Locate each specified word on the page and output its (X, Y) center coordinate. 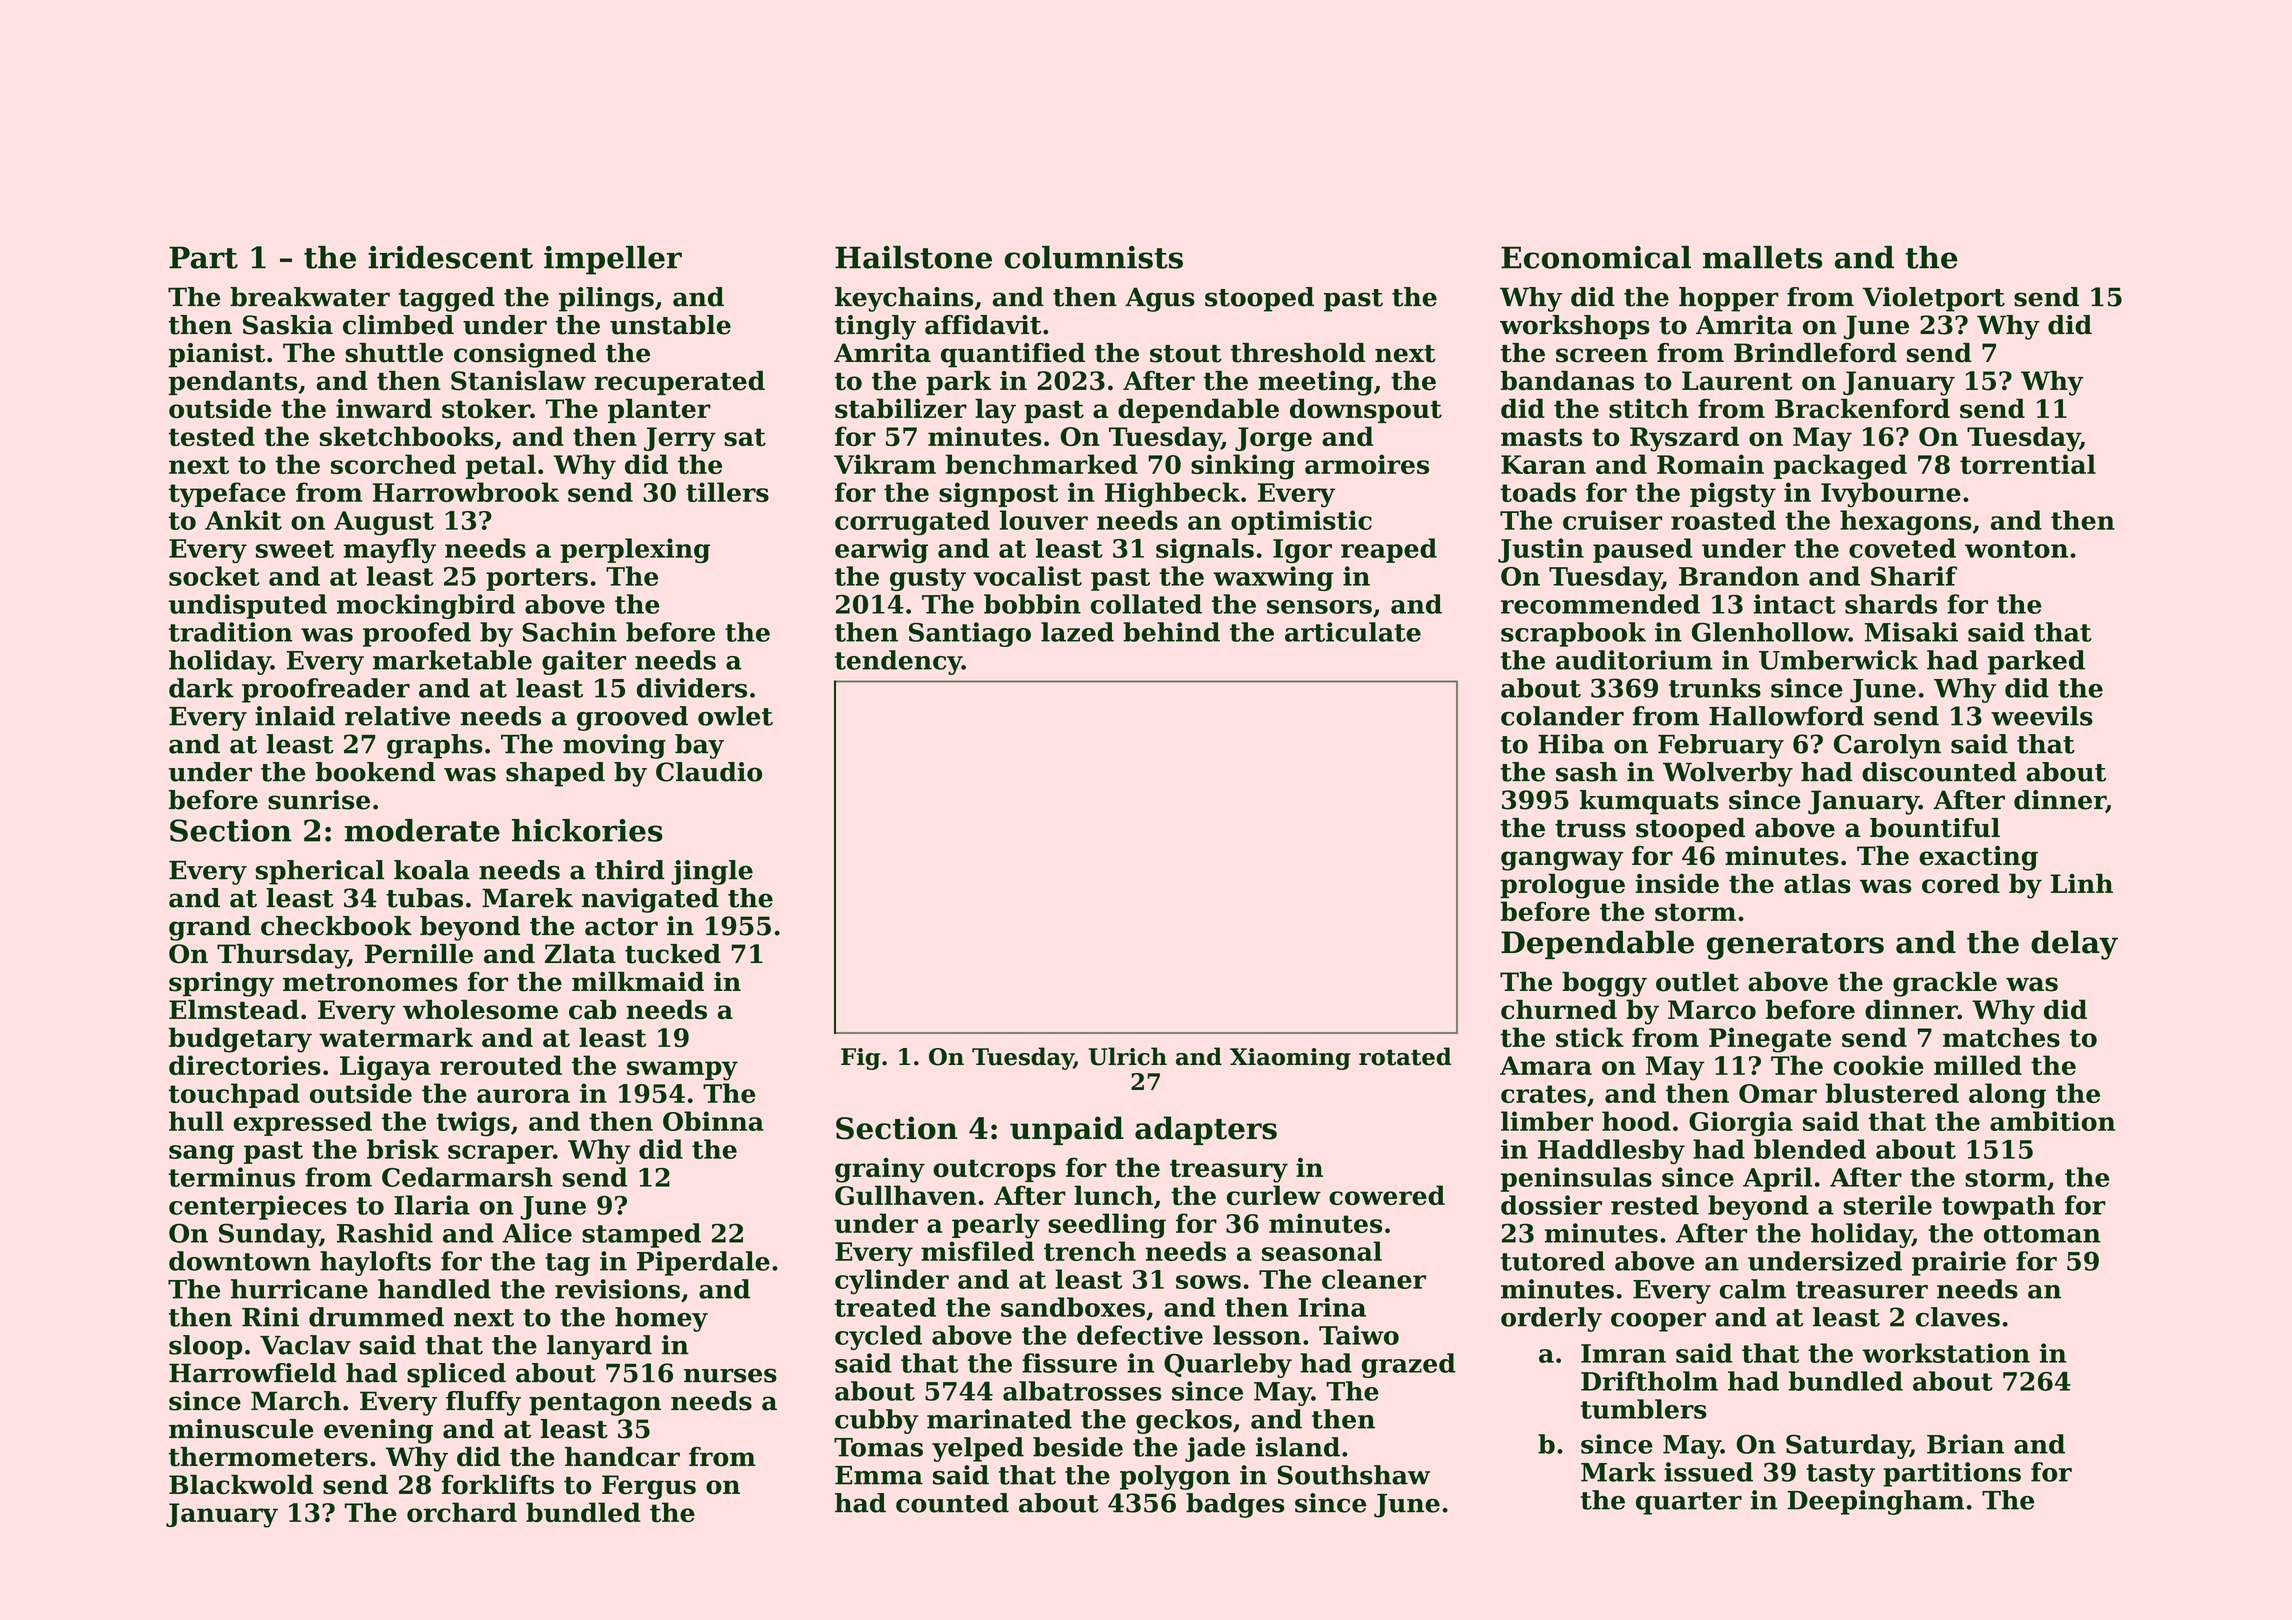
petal (501, 466)
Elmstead (234, 1009)
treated (885, 1307)
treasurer (1862, 1290)
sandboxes (1073, 1307)
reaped (1389, 550)
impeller (613, 260)
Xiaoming (1290, 1059)
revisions (617, 1289)
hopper (1729, 299)
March (296, 1401)
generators (1795, 946)
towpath (1998, 1207)
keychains (904, 299)
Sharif (1914, 576)
